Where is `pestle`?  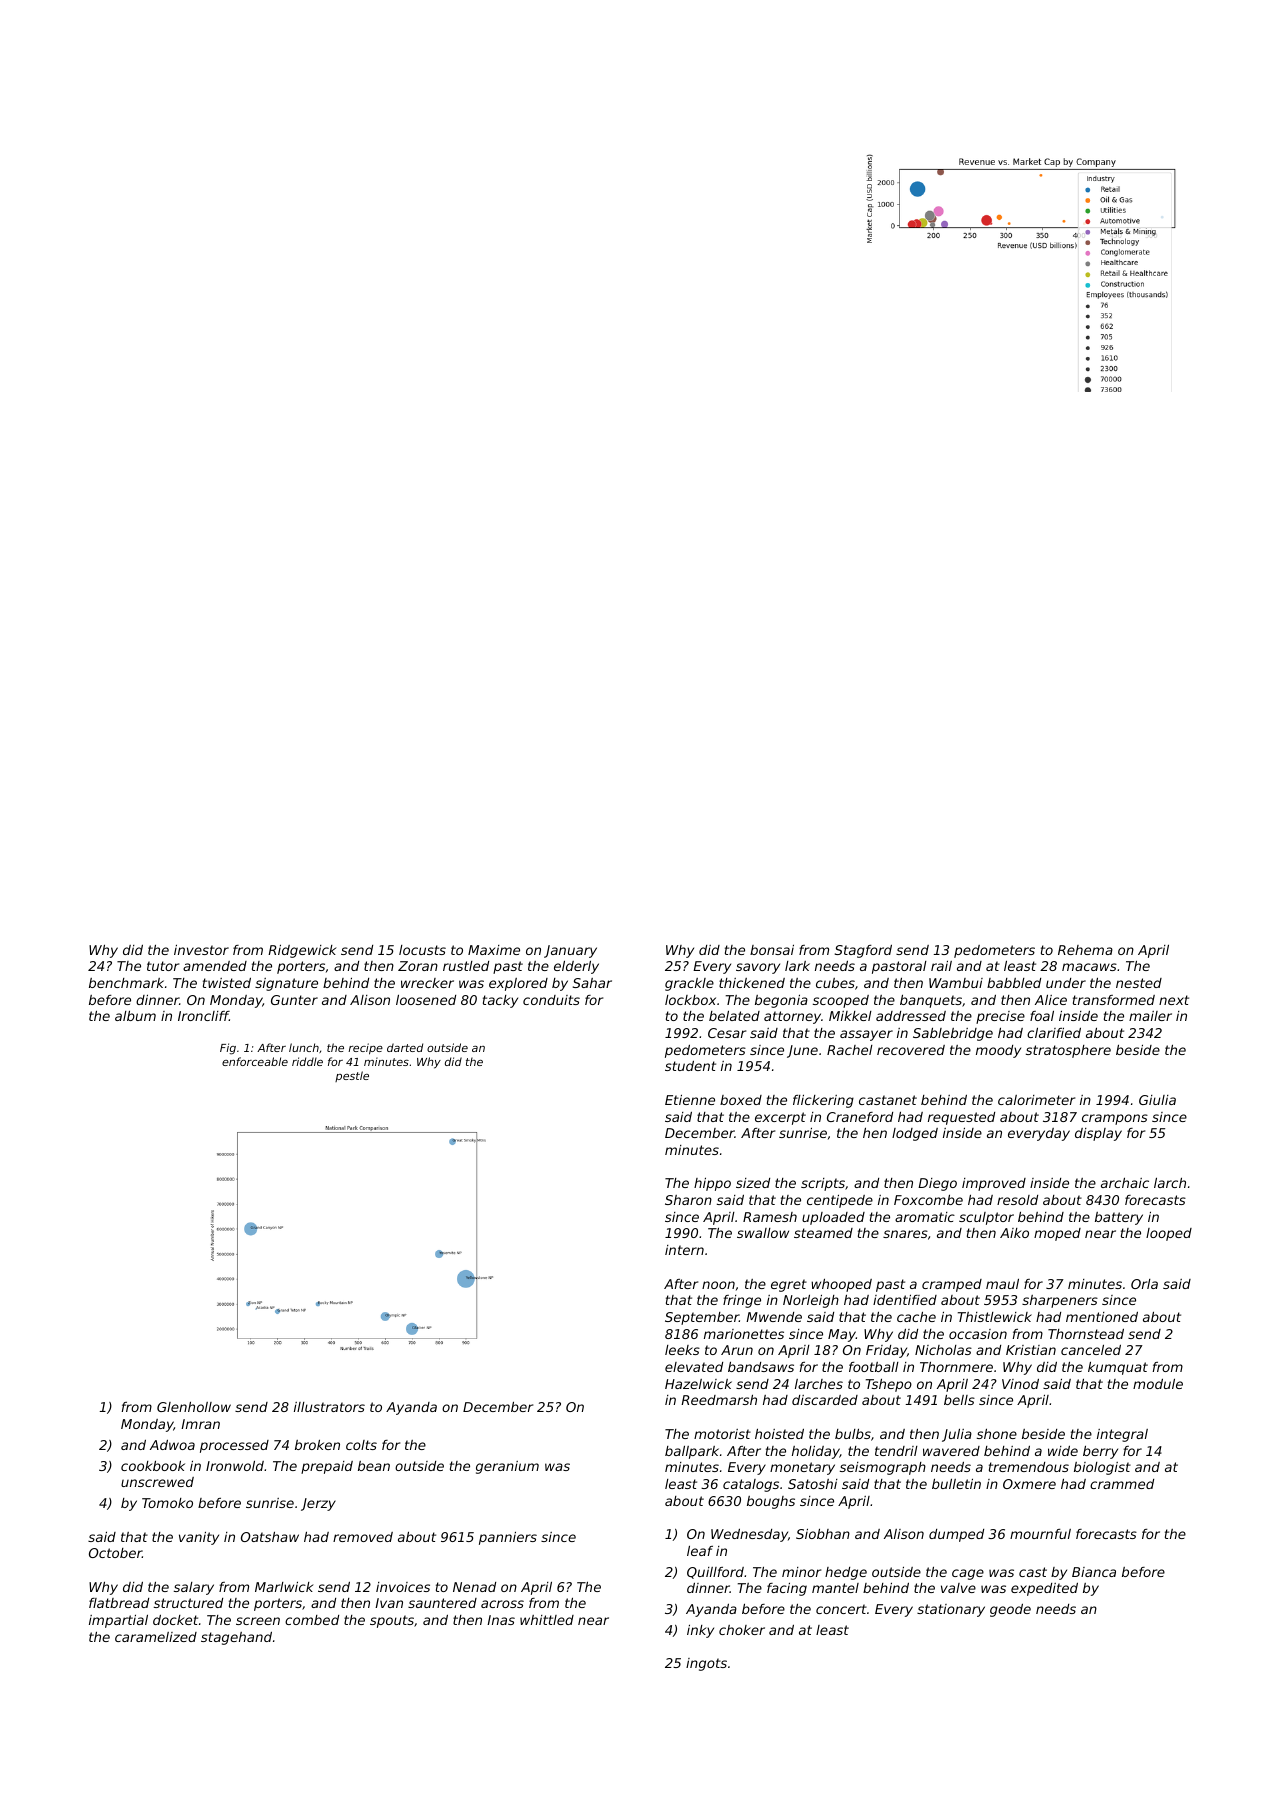 pestle is located at coordinates (352, 1076).
